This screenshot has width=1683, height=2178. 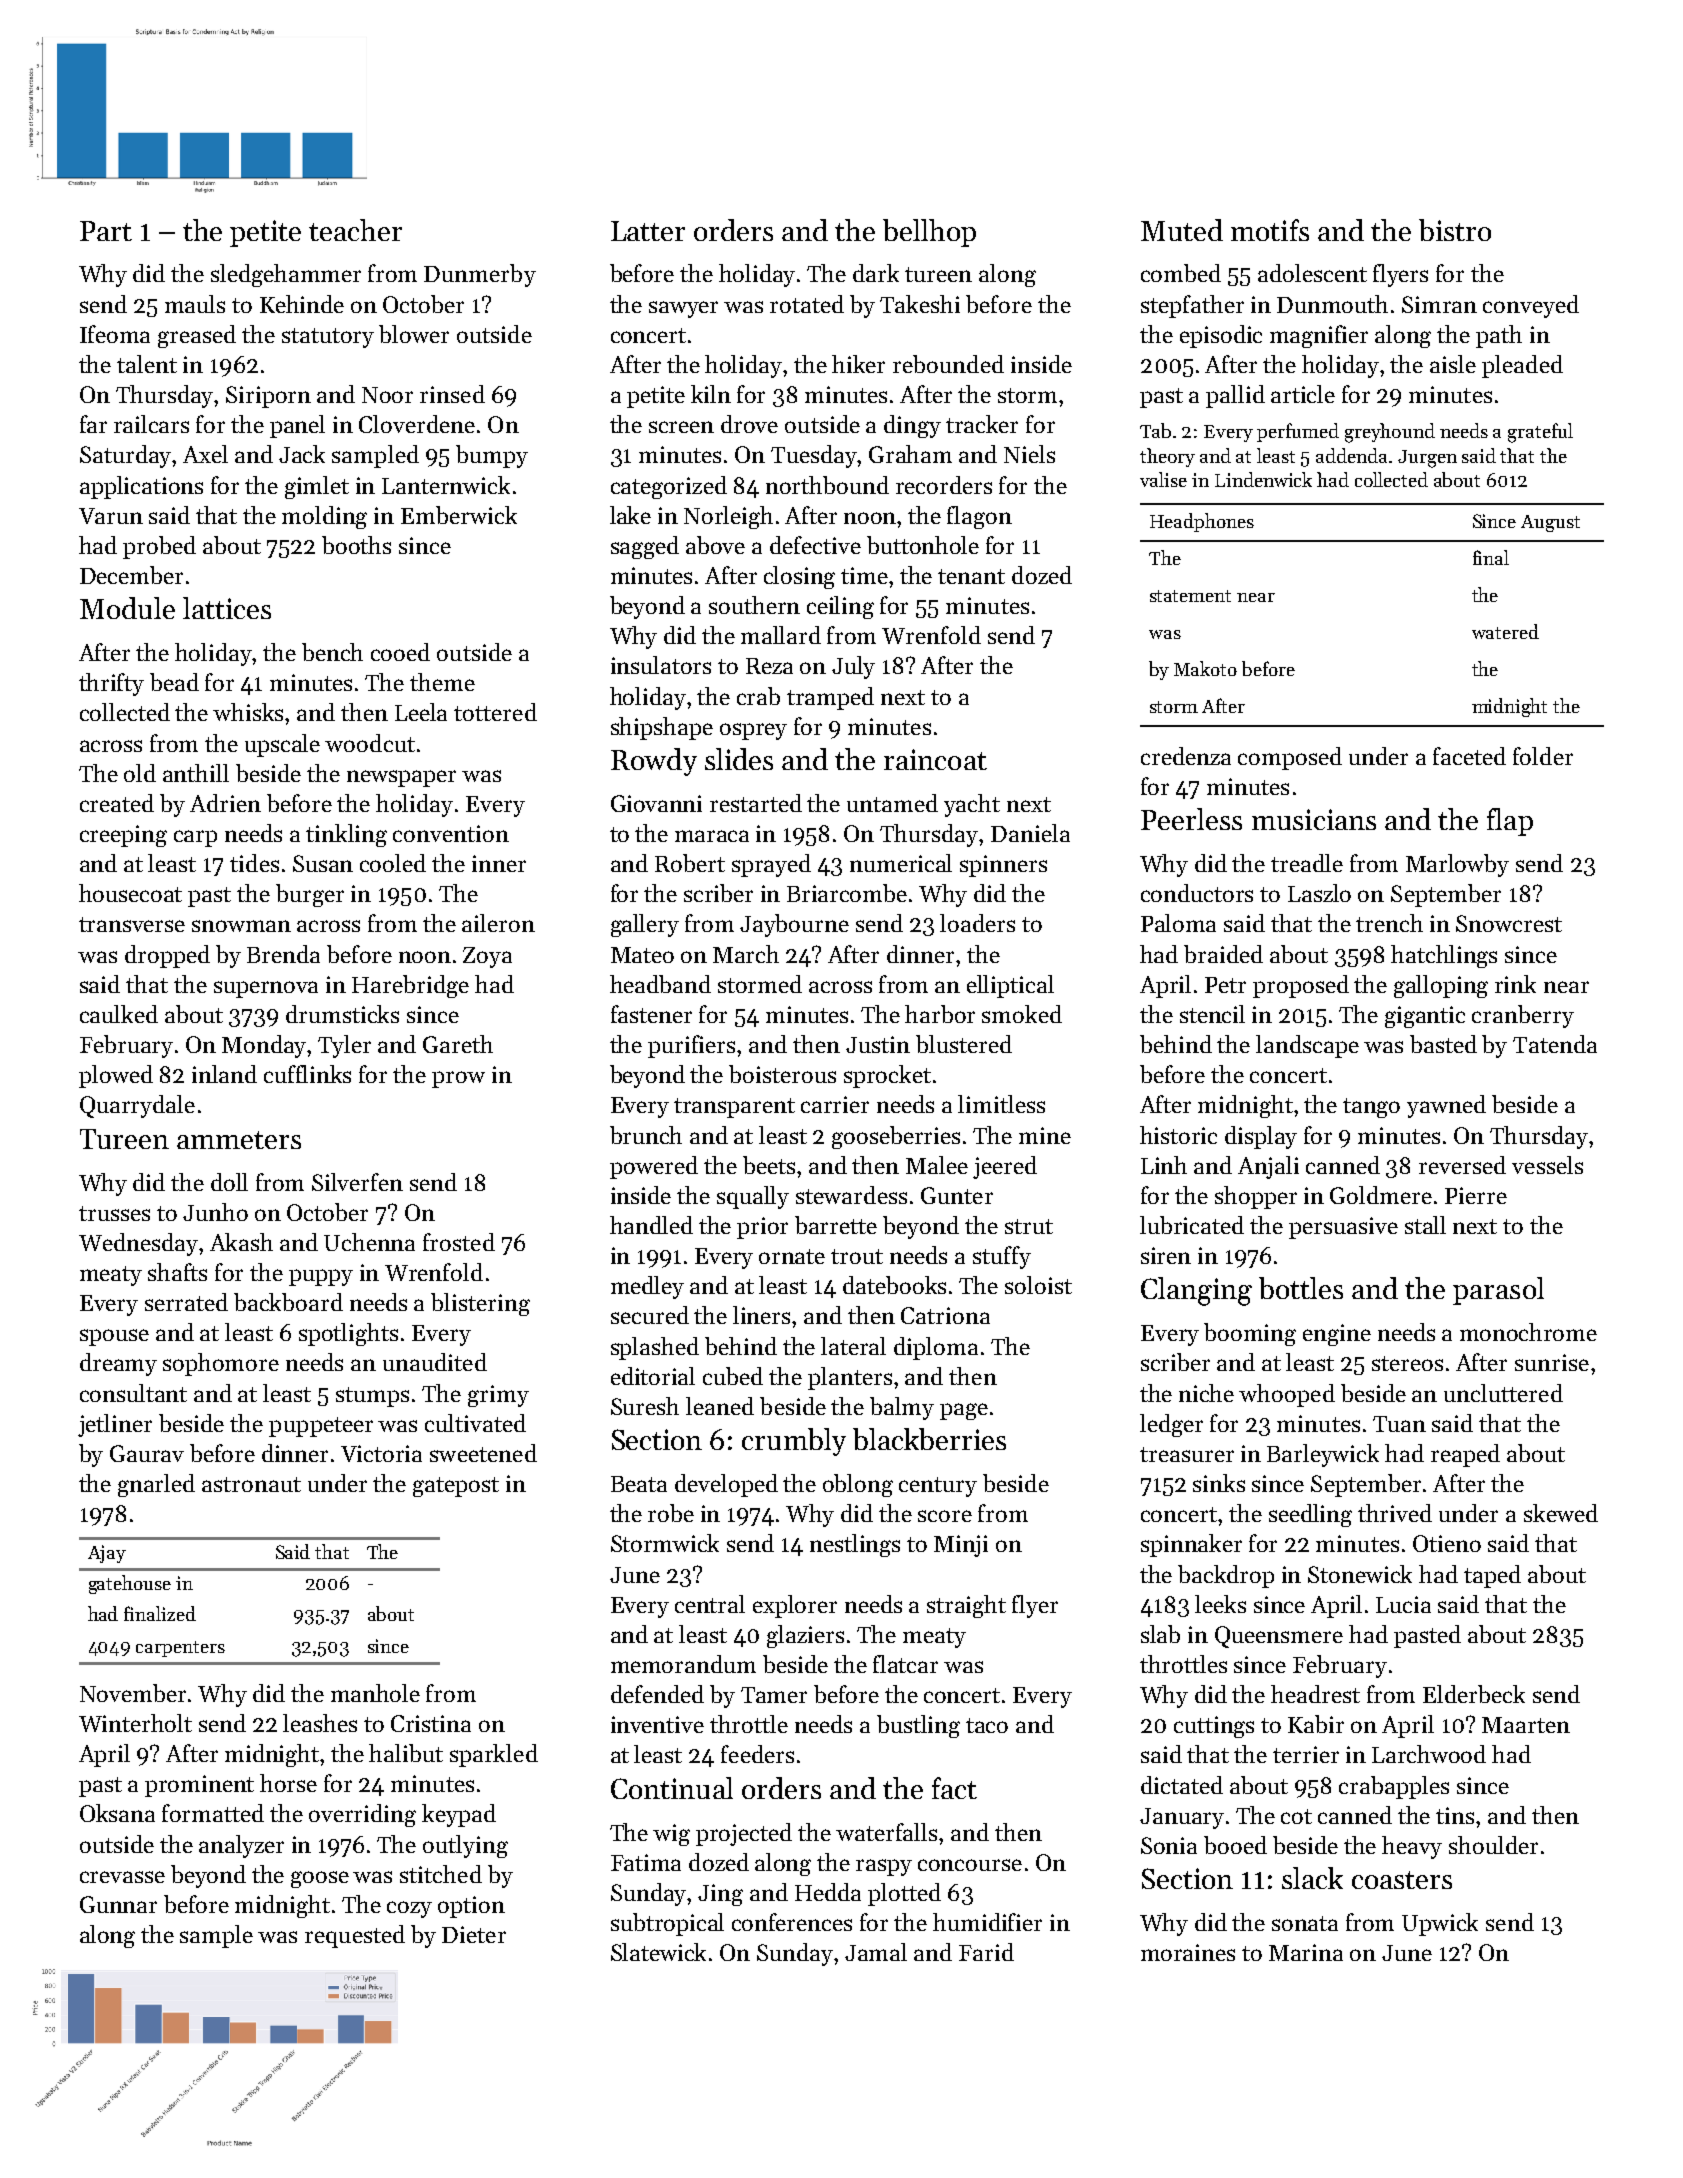 I want to click on Winterholt, so click(x=135, y=1723).
